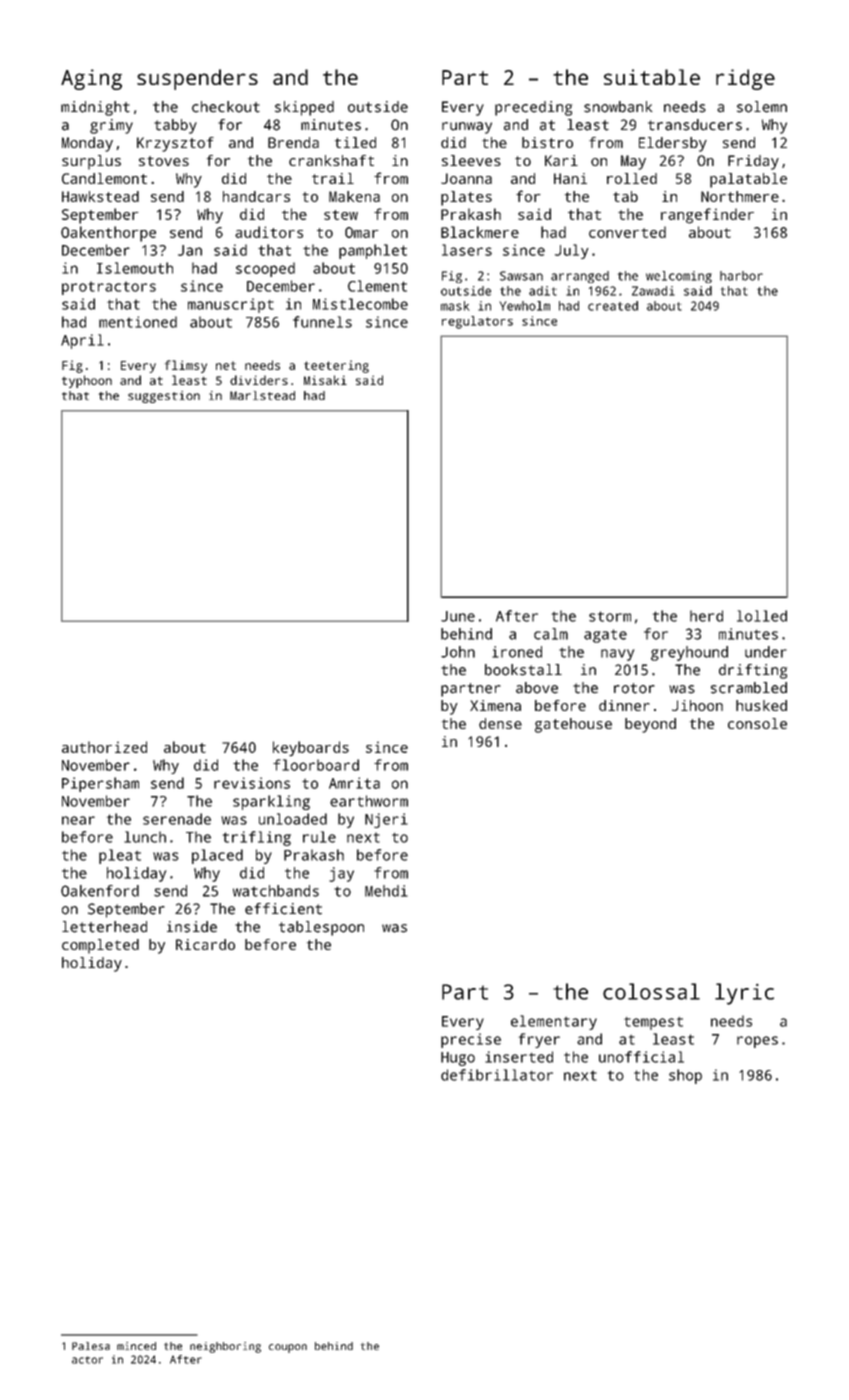  I want to click on lyric, so click(744, 994).
